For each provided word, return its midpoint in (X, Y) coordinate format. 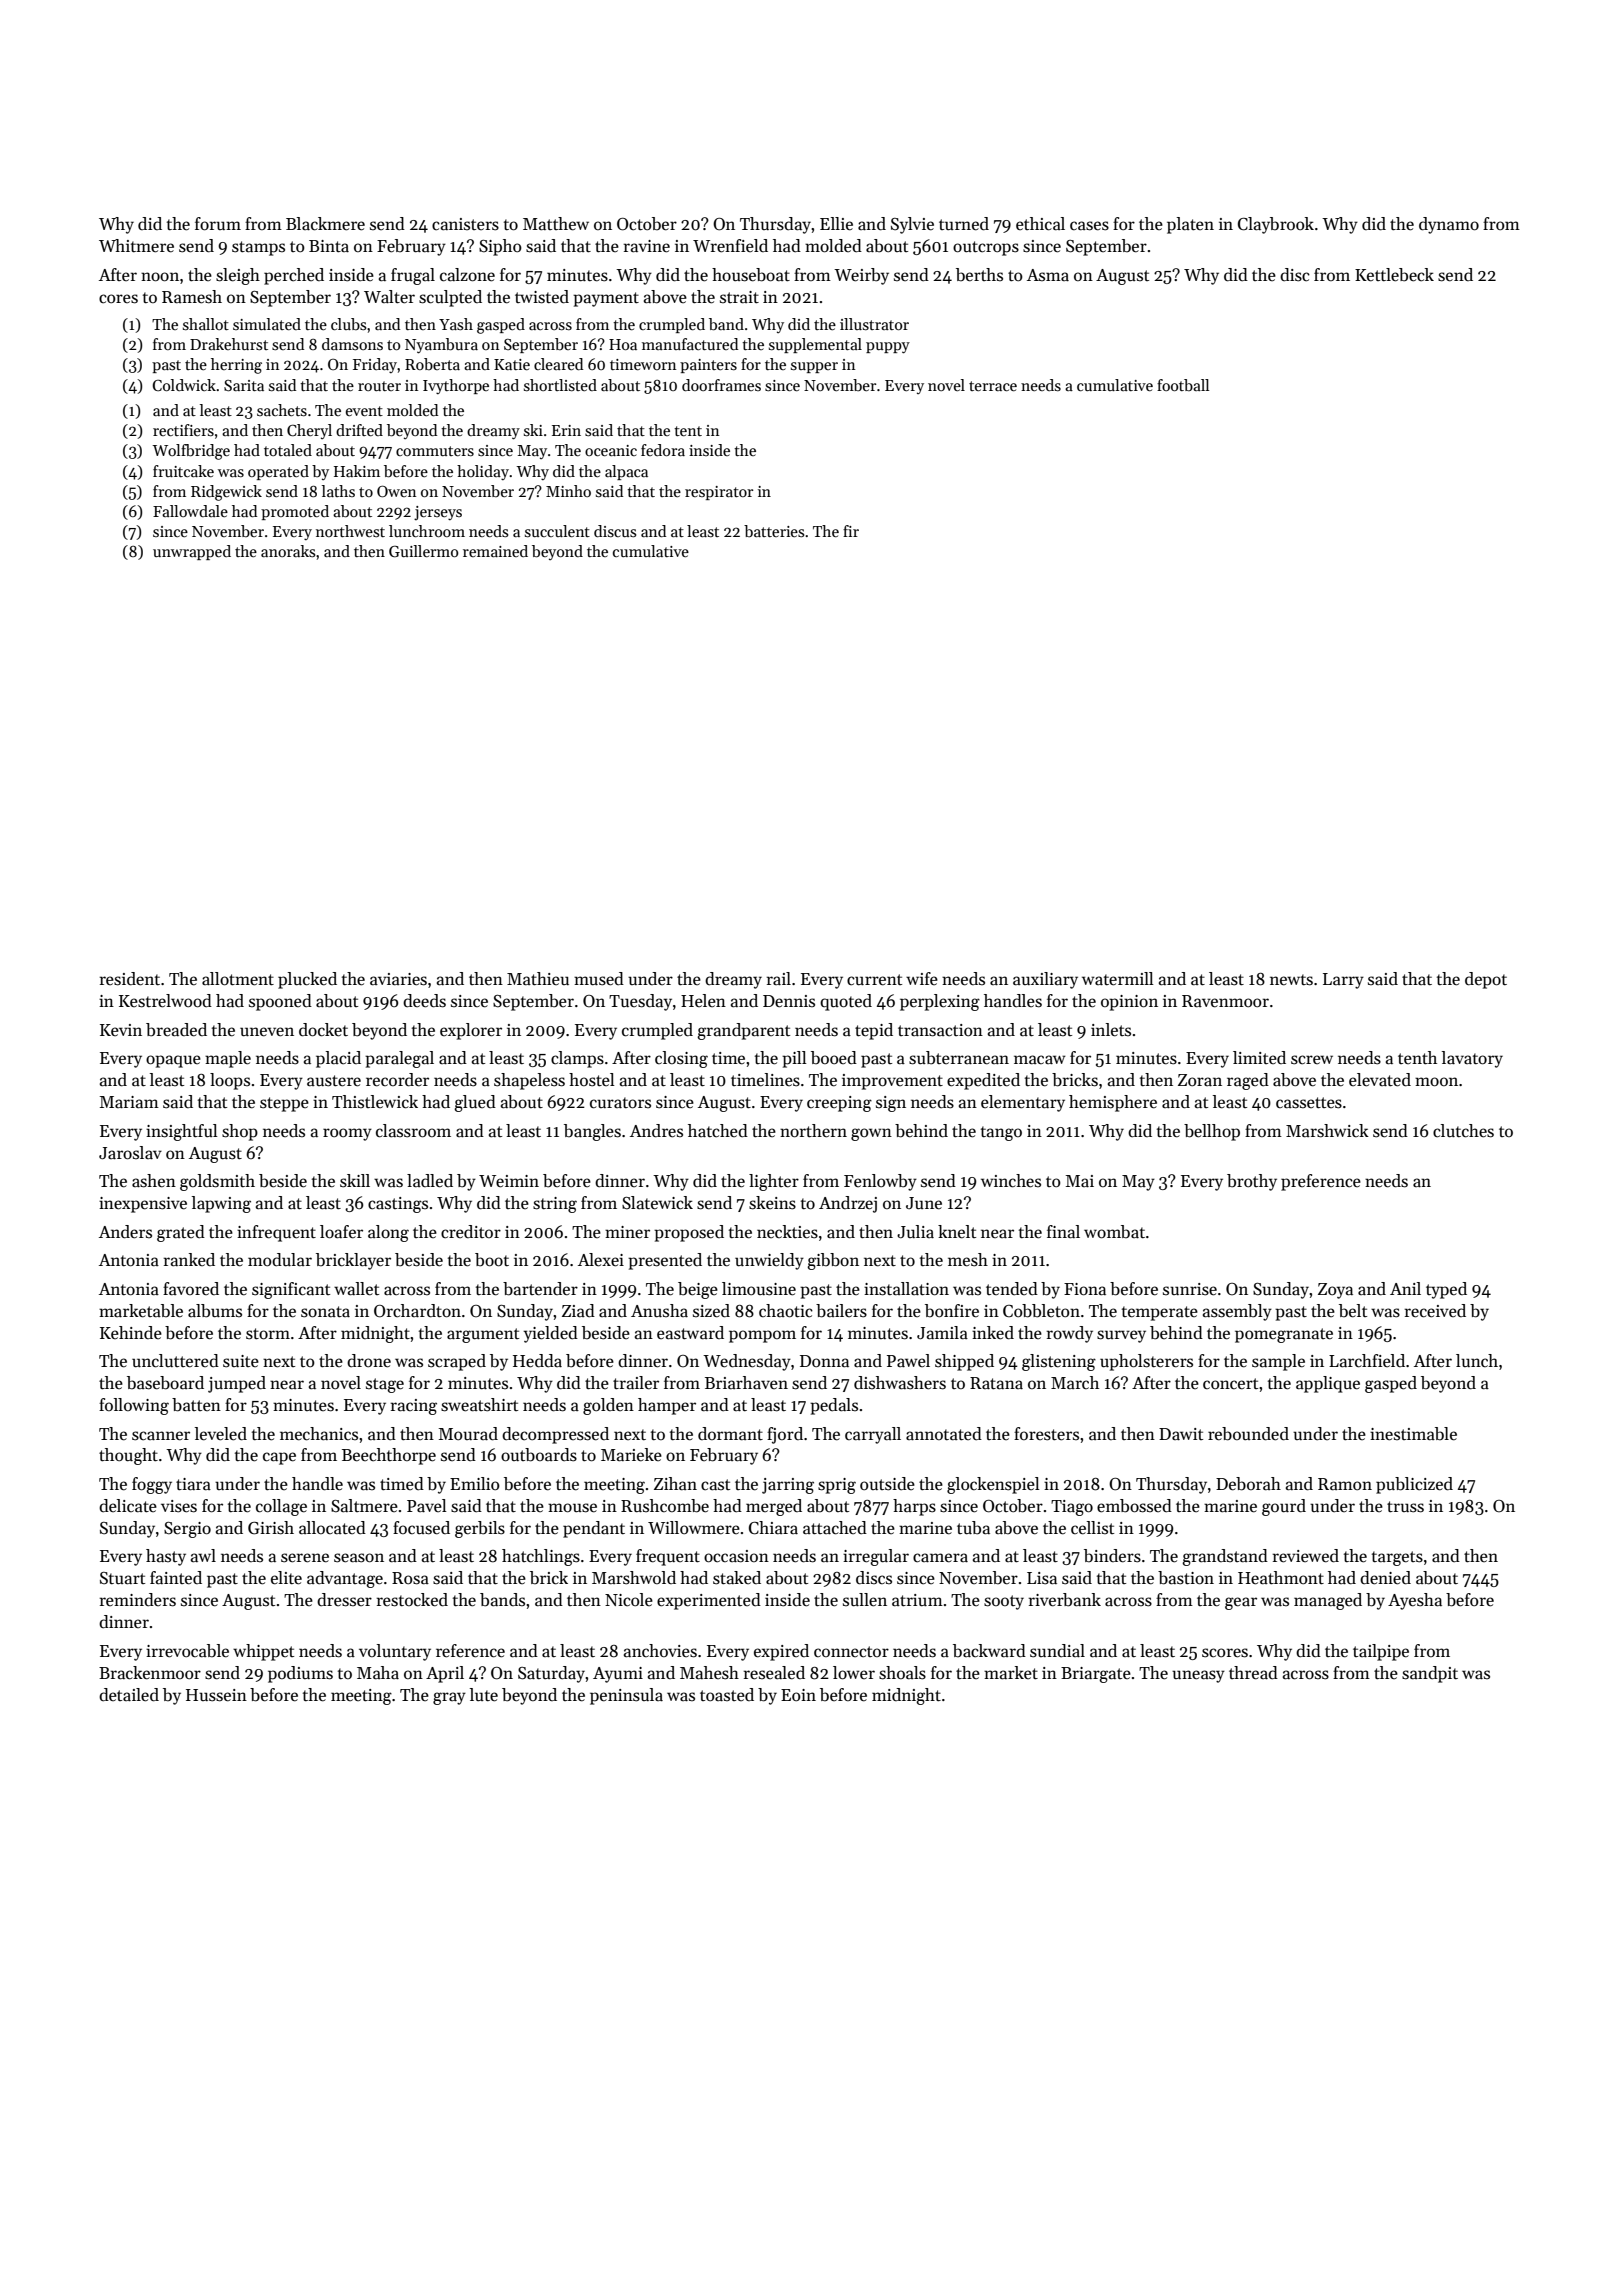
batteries (774, 531)
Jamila (942, 1333)
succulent (557, 531)
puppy (888, 348)
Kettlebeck (1394, 275)
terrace (993, 386)
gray (449, 1698)
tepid (874, 1031)
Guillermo (424, 551)
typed (1446, 1290)
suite (241, 1361)
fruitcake (183, 471)
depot (1486, 980)
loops (230, 1081)
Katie (512, 364)
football (1183, 385)
